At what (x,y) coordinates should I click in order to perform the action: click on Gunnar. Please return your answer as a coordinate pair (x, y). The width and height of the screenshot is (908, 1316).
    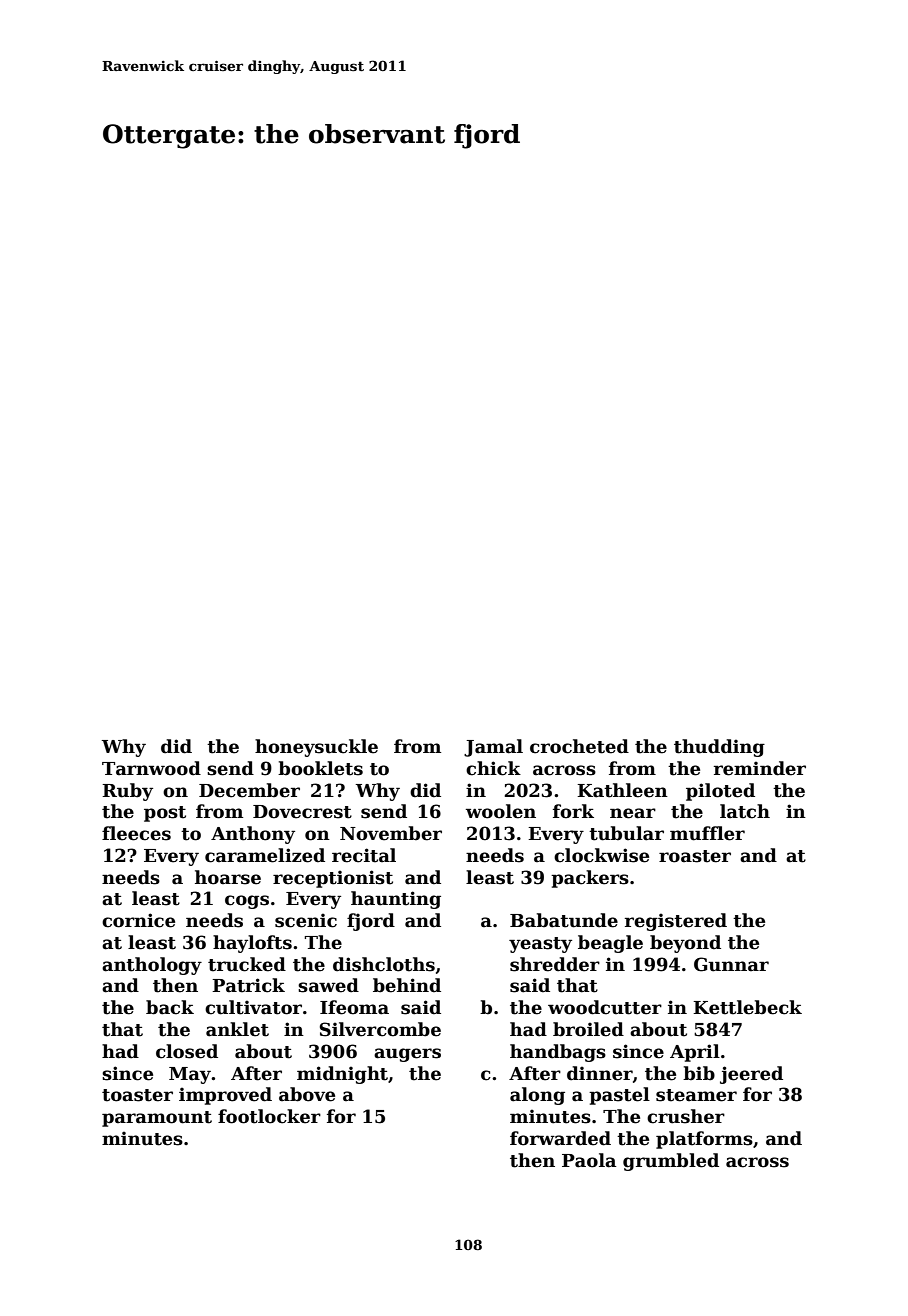
    Looking at the image, I should click on (731, 964).
